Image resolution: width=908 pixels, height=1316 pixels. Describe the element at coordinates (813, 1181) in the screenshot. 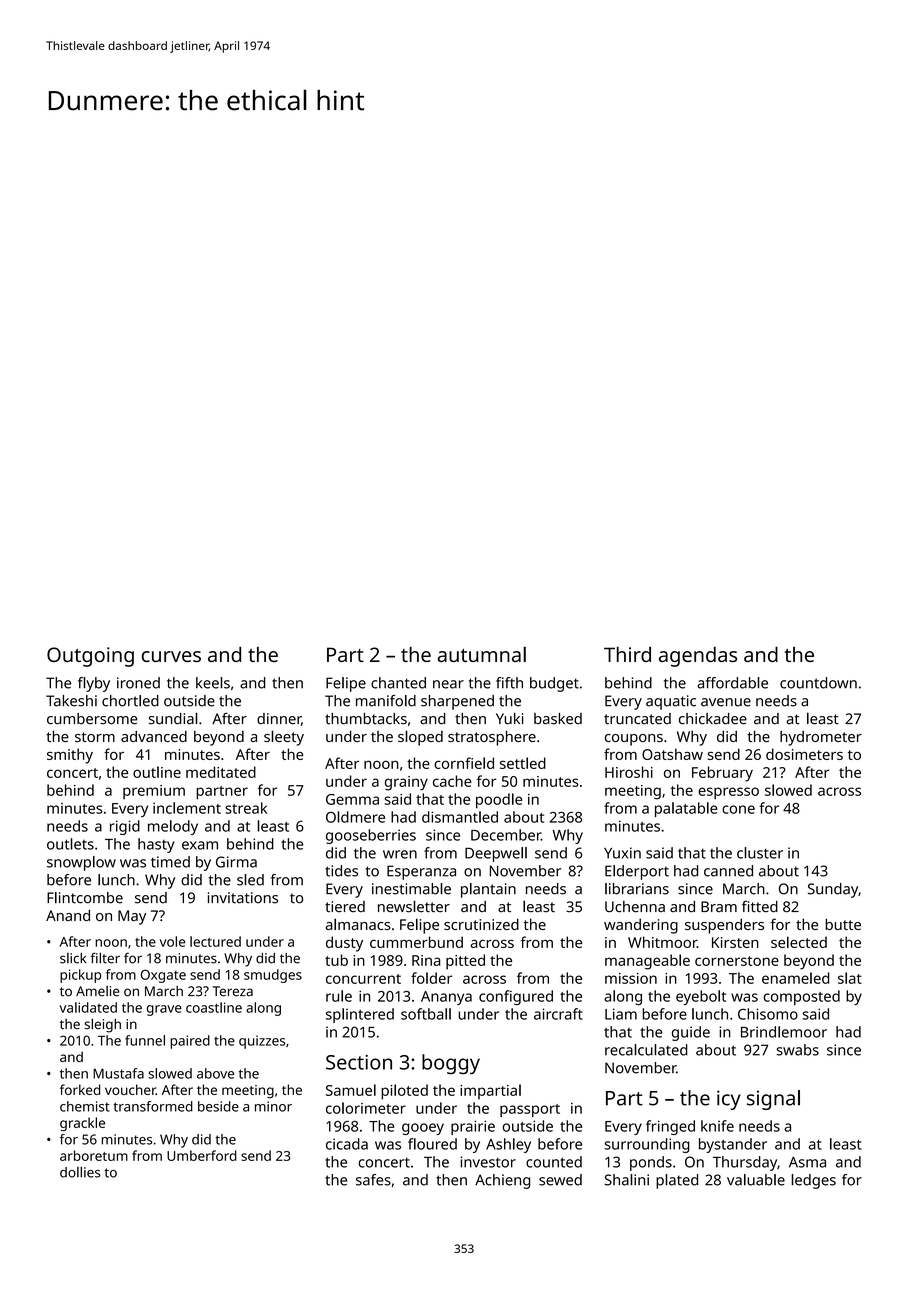

I see `ledges` at that location.
